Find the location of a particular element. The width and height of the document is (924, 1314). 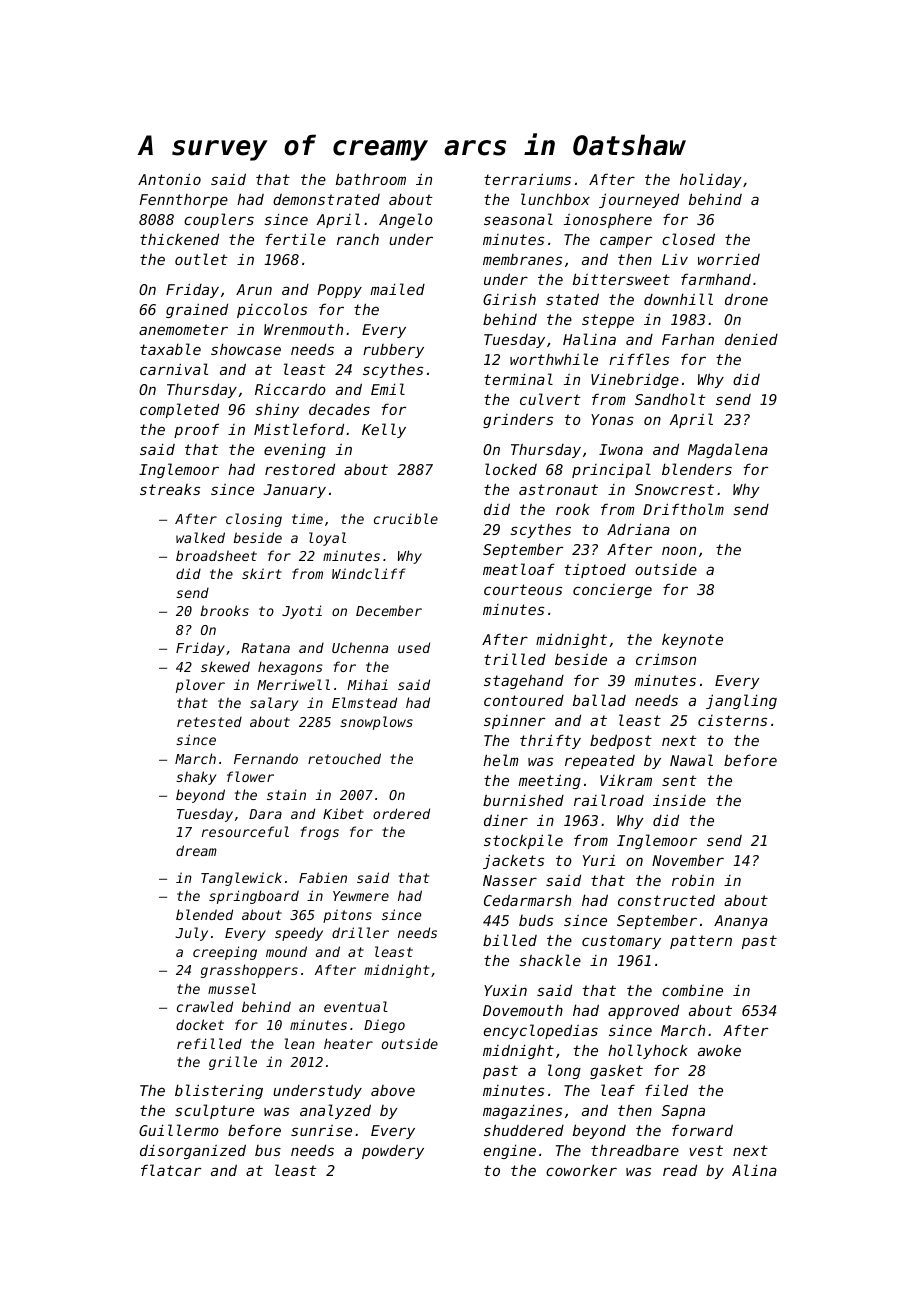

worthwhile is located at coordinates (554, 359).
